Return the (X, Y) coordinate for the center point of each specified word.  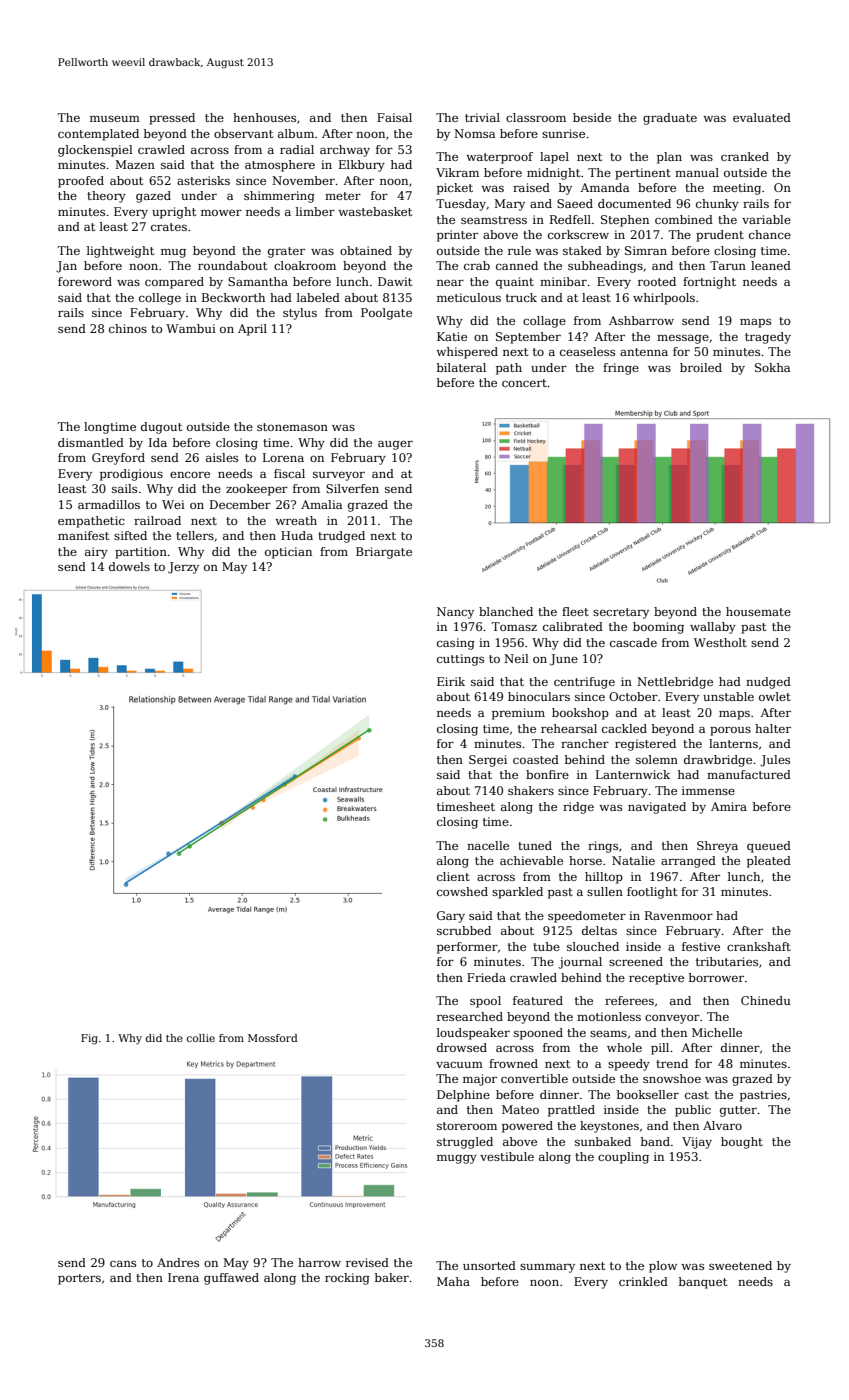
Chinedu (766, 1000)
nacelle (488, 845)
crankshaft (759, 946)
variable (766, 219)
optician (288, 553)
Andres (178, 1262)
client (453, 876)
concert (524, 383)
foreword (85, 281)
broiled (701, 367)
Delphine (463, 1096)
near (450, 283)
